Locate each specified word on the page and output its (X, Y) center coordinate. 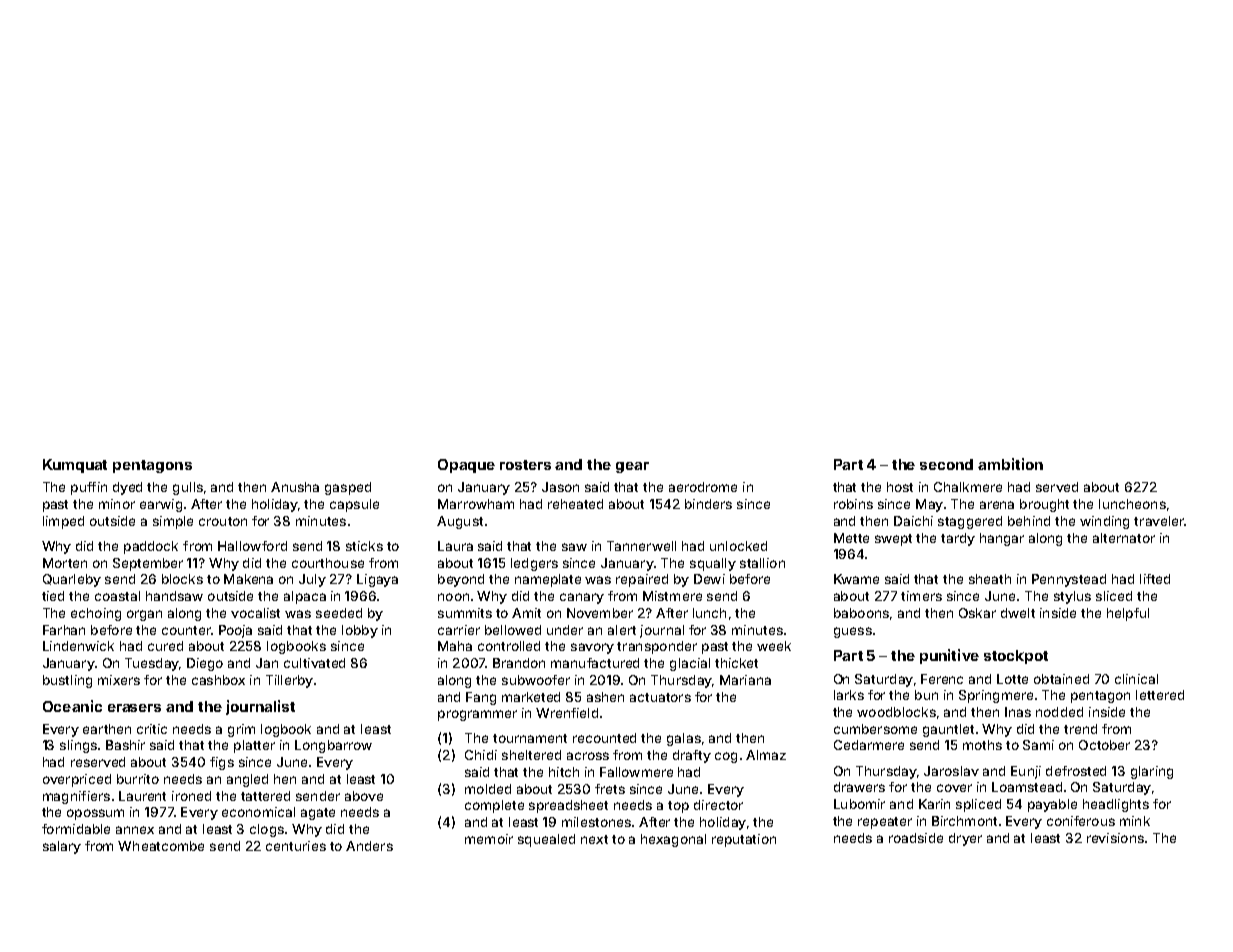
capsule (354, 505)
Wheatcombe (161, 846)
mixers (119, 680)
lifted (1155, 579)
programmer (477, 715)
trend (1080, 729)
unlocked (738, 546)
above (364, 796)
